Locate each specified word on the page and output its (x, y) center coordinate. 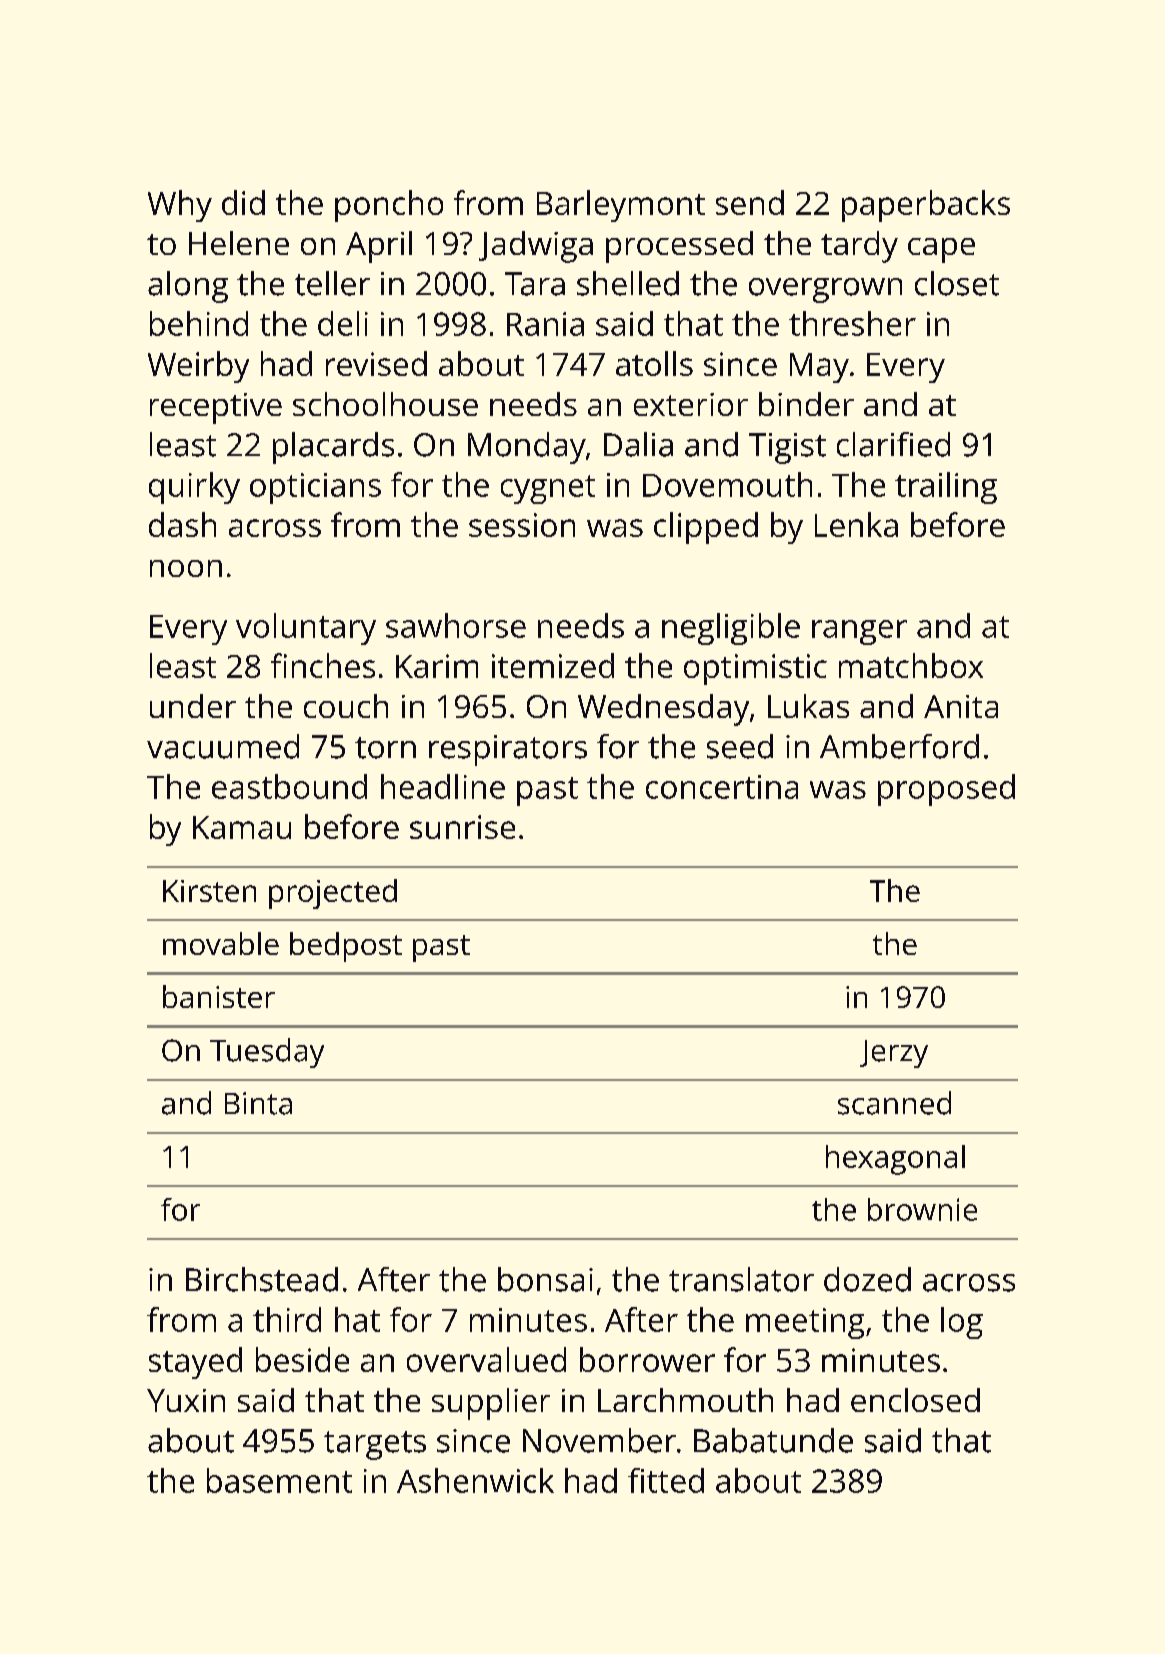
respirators (508, 750)
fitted (666, 1480)
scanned (894, 1103)
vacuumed (223, 746)
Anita (961, 706)
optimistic (755, 669)
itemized (553, 665)
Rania (545, 324)
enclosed (915, 1400)
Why (180, 206)
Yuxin (186, 1400)
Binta (258, 1103)
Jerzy (894, 1054)
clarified (893, 444)
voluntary (306, 629)
